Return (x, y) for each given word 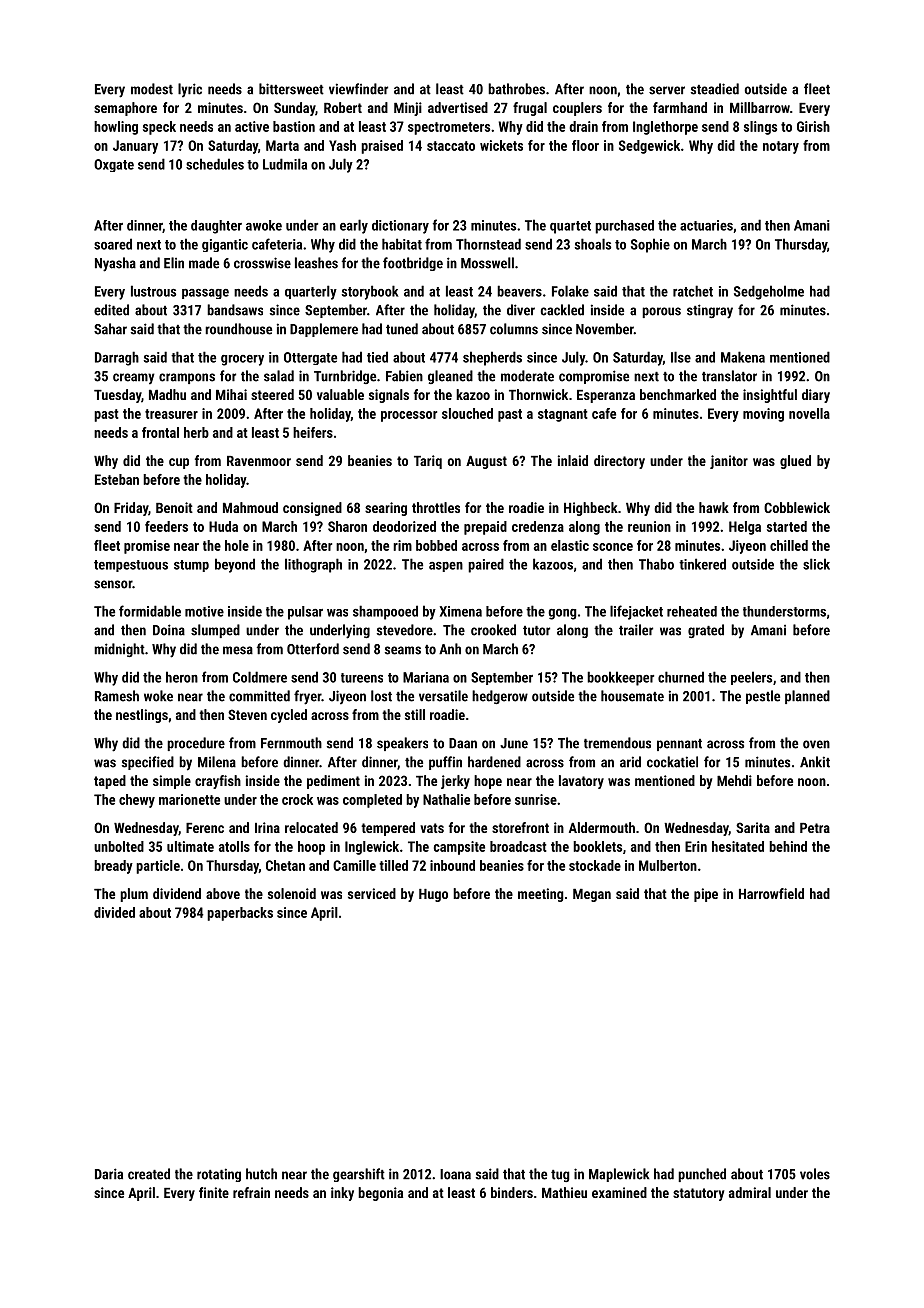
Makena (743, 357)
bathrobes (516, 89)
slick (816, 564)
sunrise (536, 799)
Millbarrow (760, 107)
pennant (679, 745)
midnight (119, 650)
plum (134, 895)
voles (815, 1174)
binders (512, 1192)
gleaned (450, 377)
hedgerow (500, 697)
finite (214, 1192)
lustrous (153, 291)
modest (152, 89)
